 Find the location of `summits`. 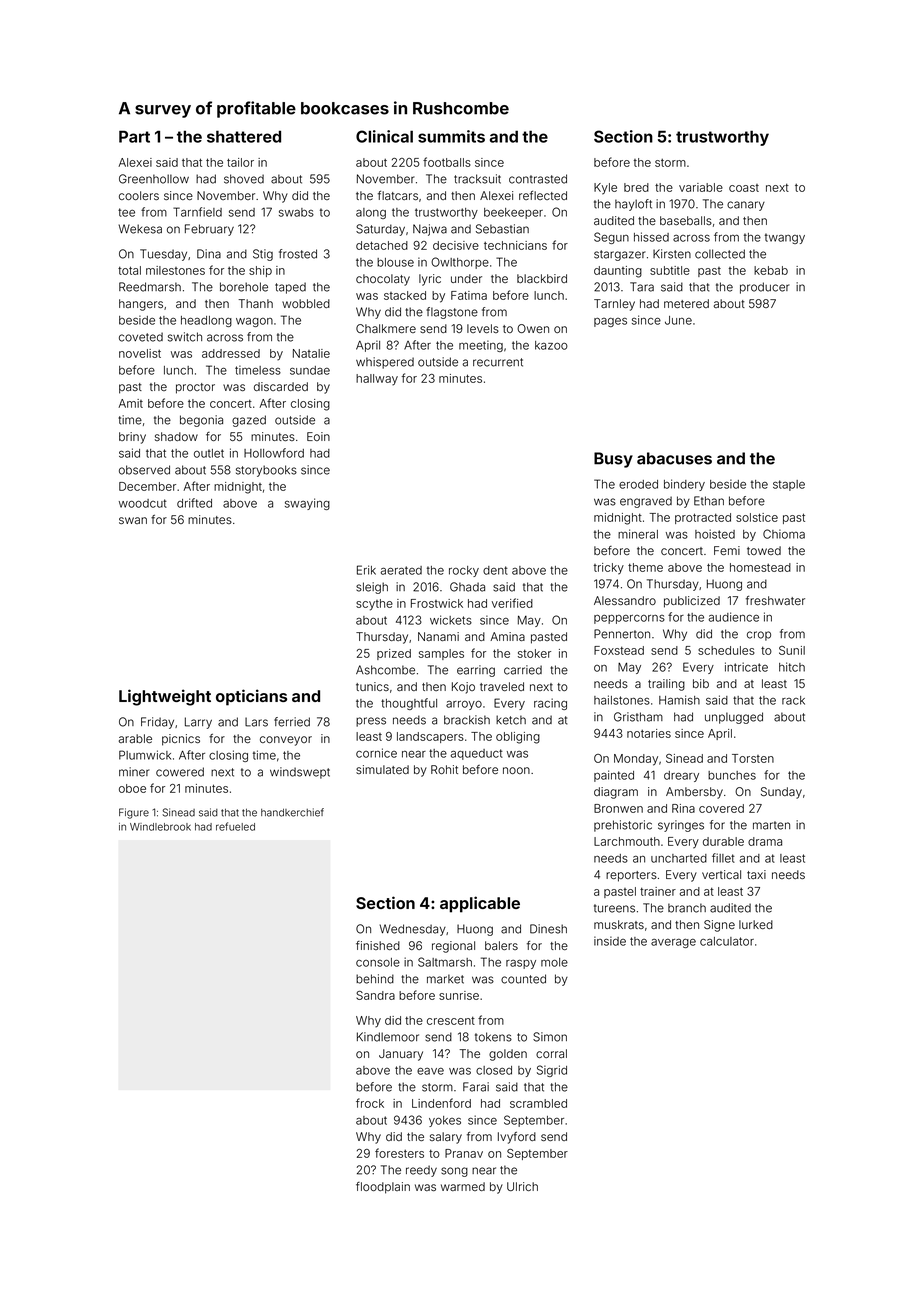

summits is located at coordinates (451, 136).
